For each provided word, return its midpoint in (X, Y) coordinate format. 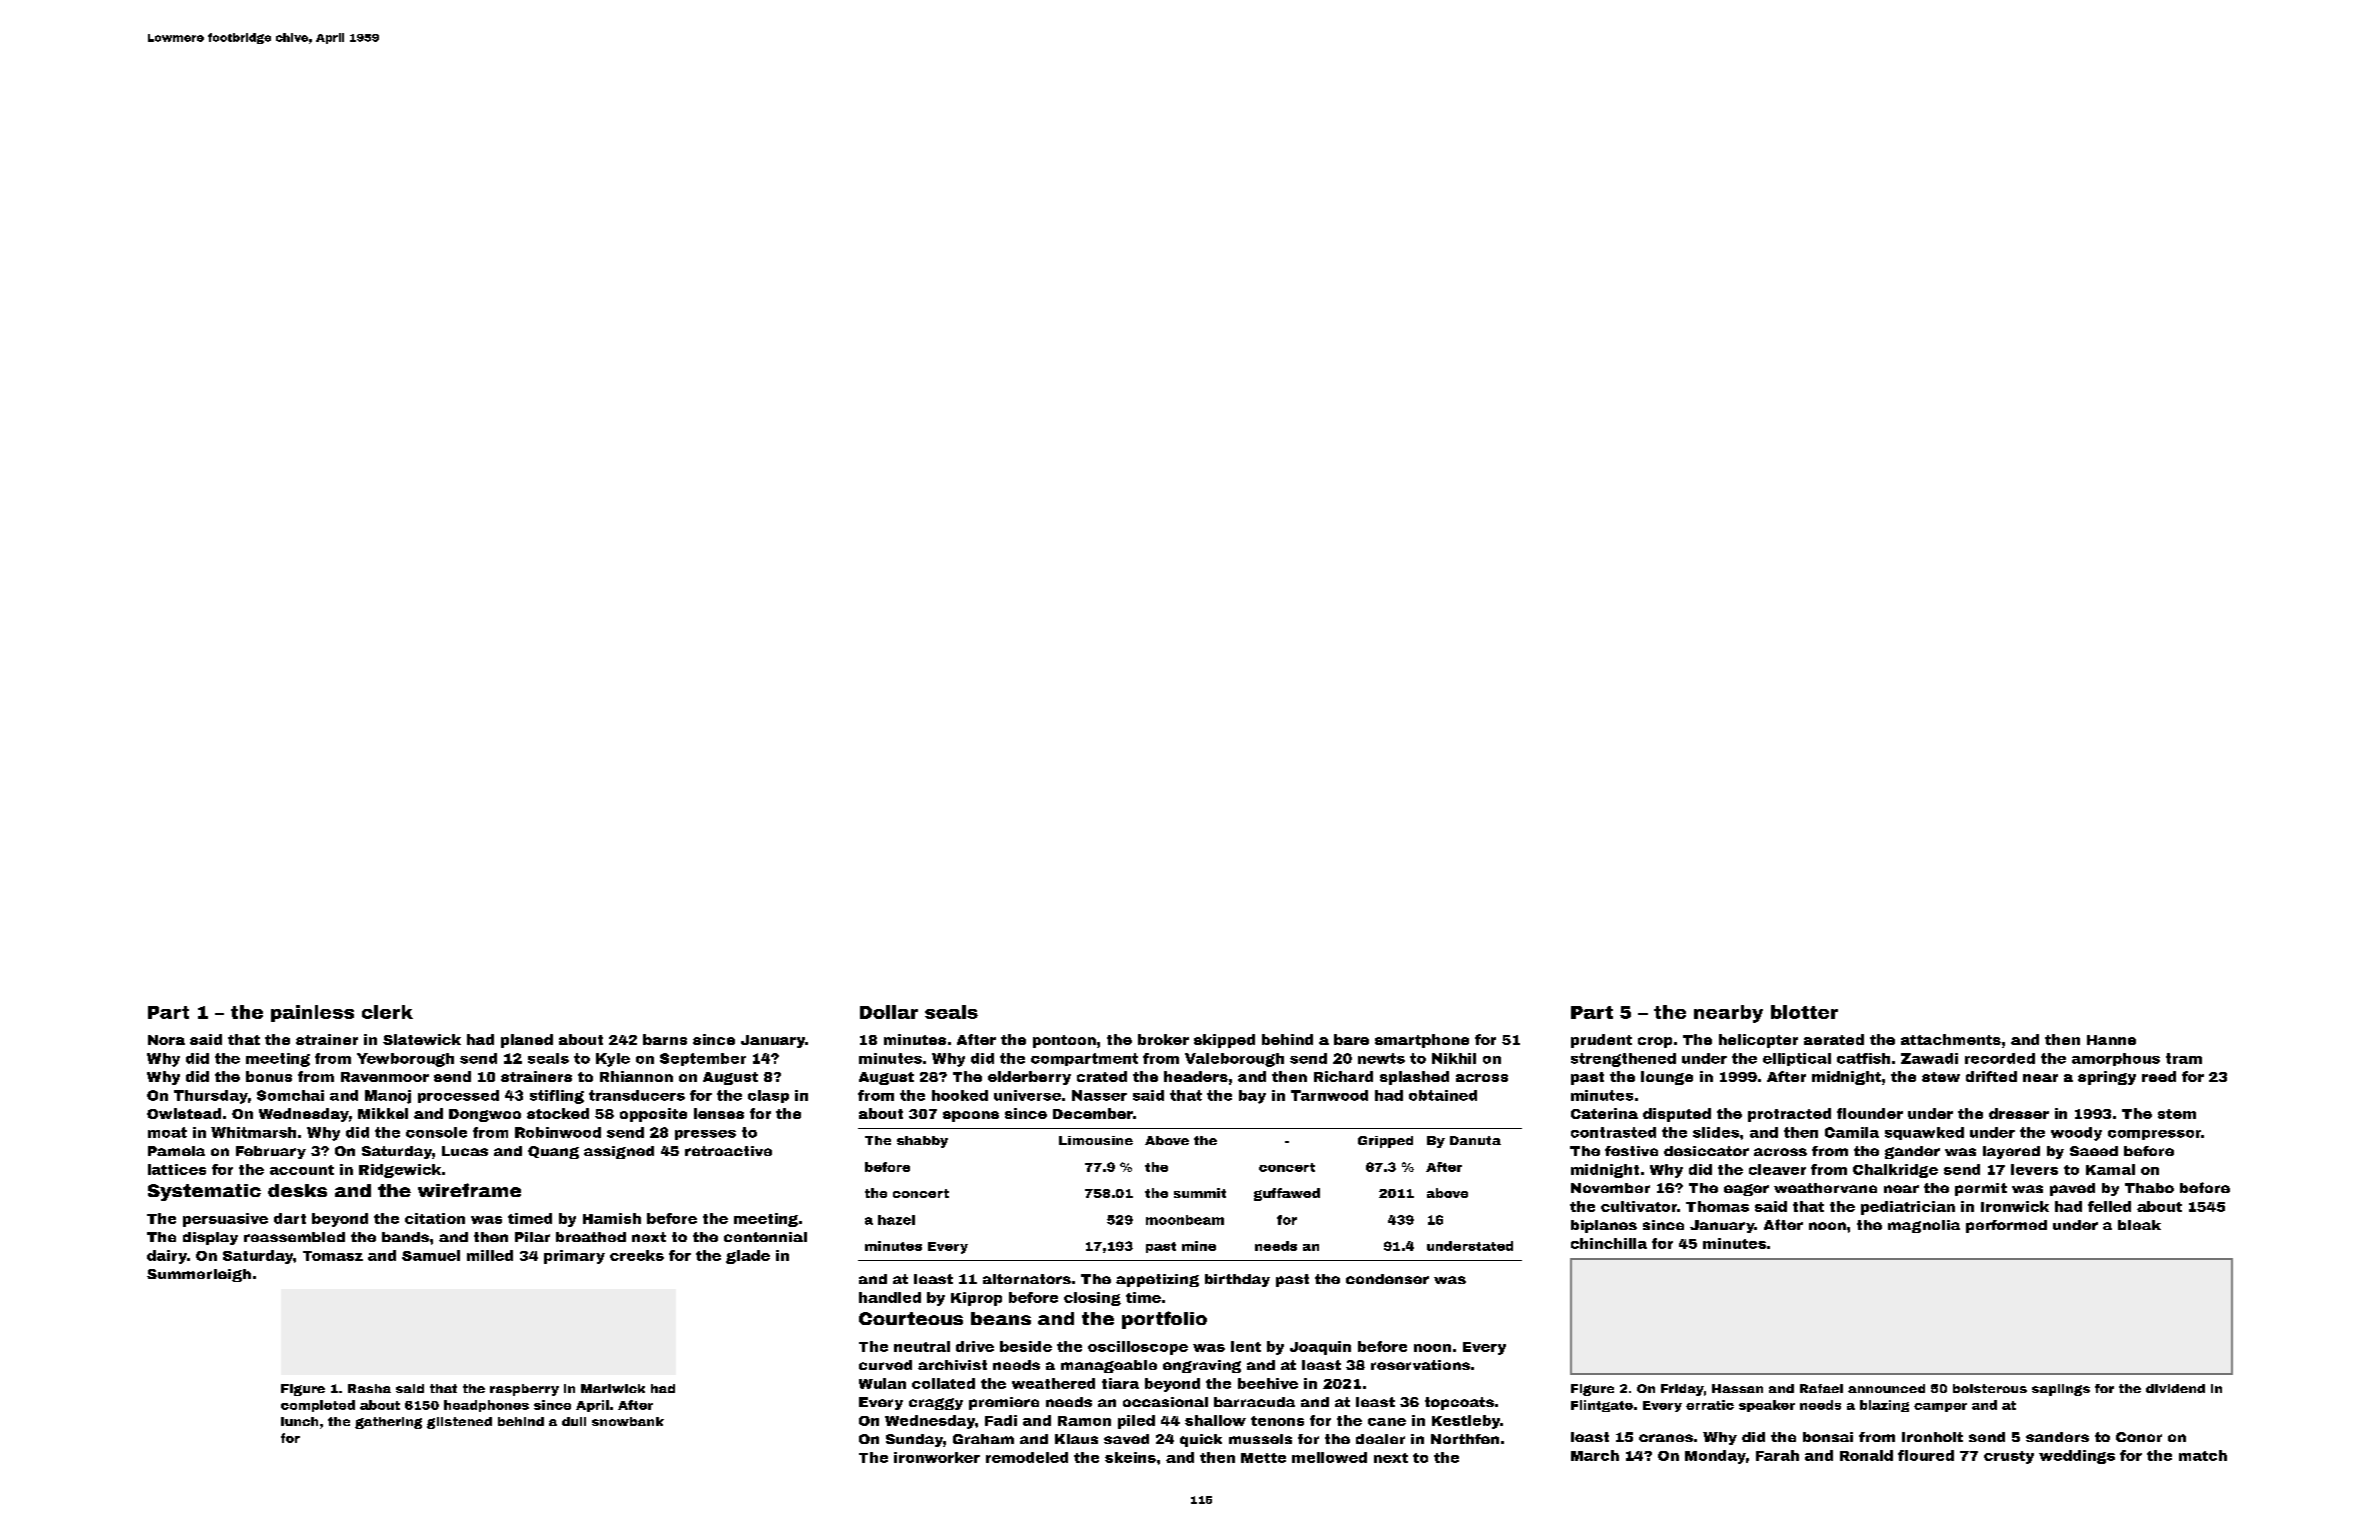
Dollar (889, 1012)
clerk (387, 1012)
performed (2006, 1226)
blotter (1804, 1012)
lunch (299, 1421)
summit (1200, 1193)
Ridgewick (400, 1171)
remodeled (1027, 1457)
